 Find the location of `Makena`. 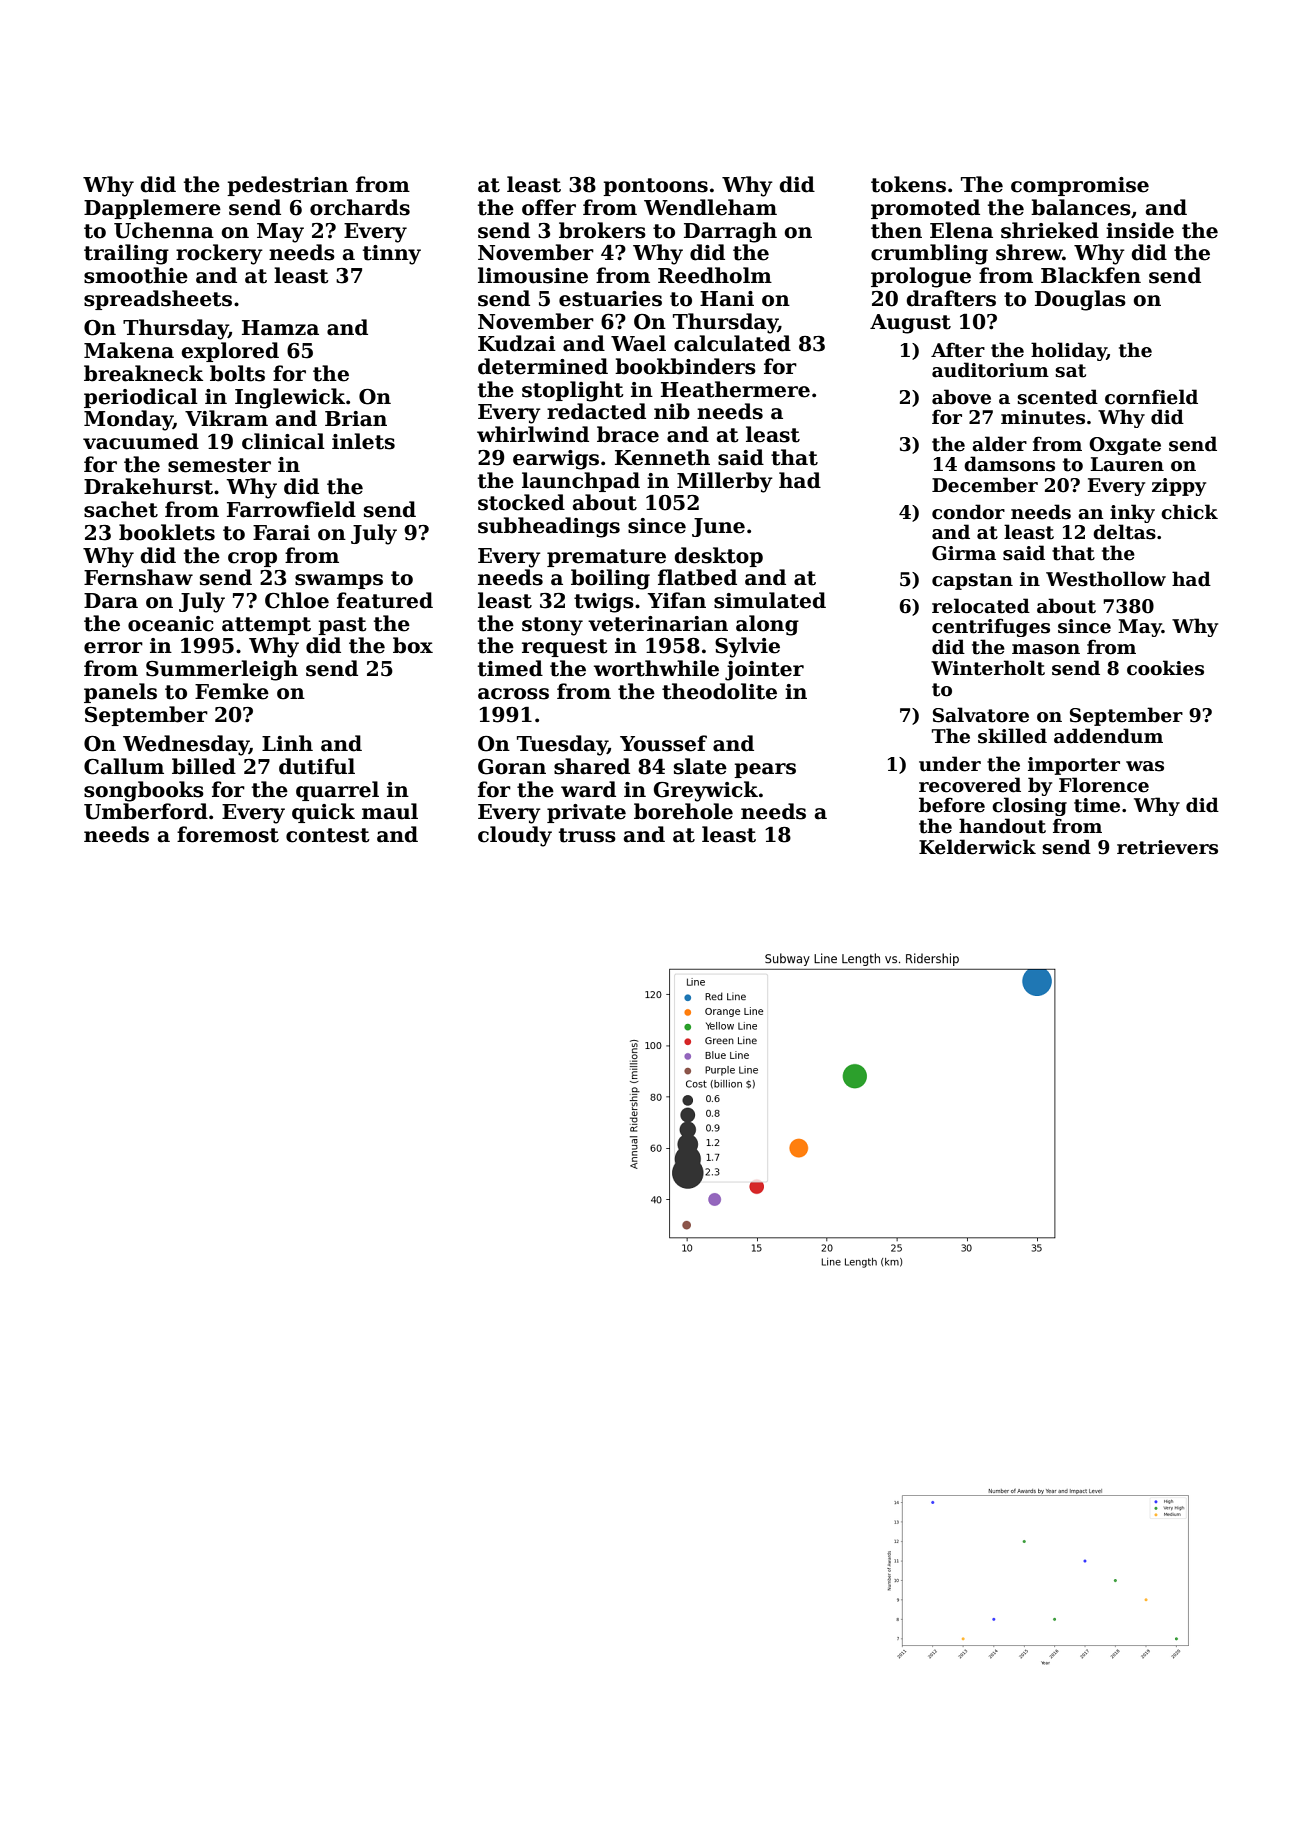

Makena is located at coordinates (129, 350).
